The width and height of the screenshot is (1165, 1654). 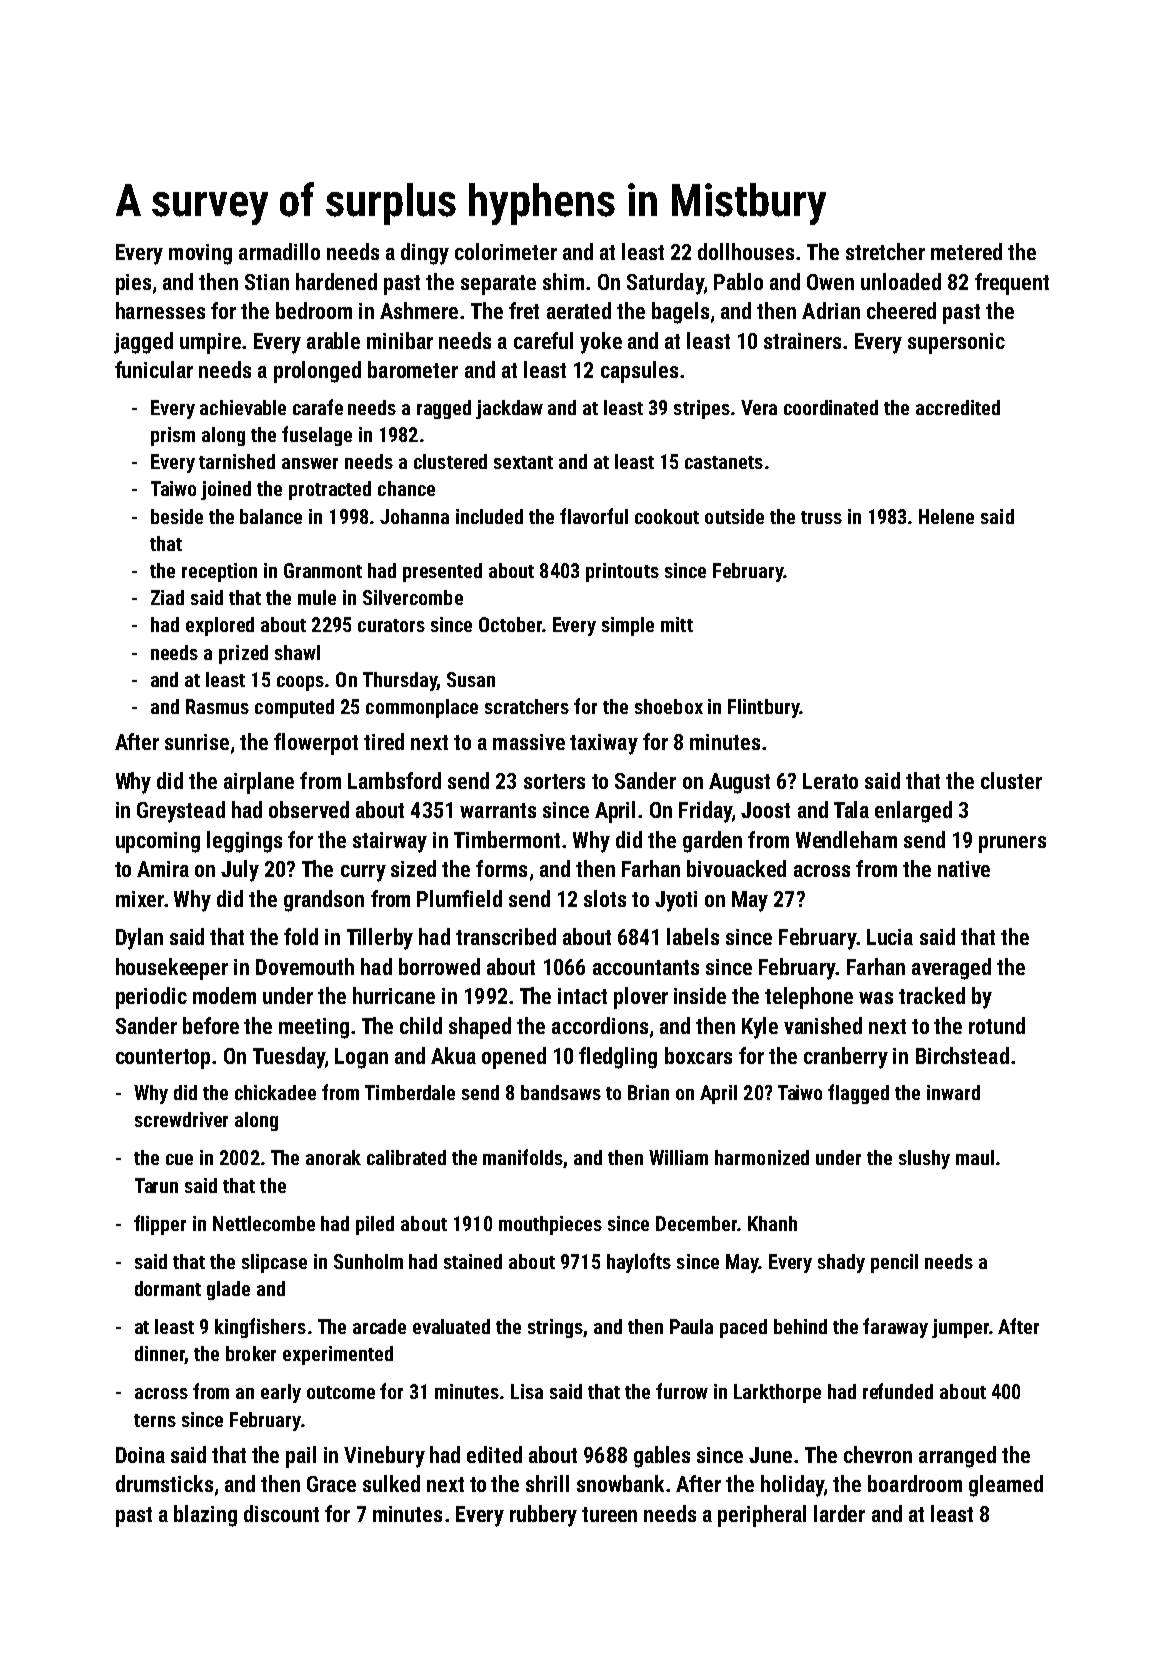 I want to click on warrants, so click(x=498, y=810).
